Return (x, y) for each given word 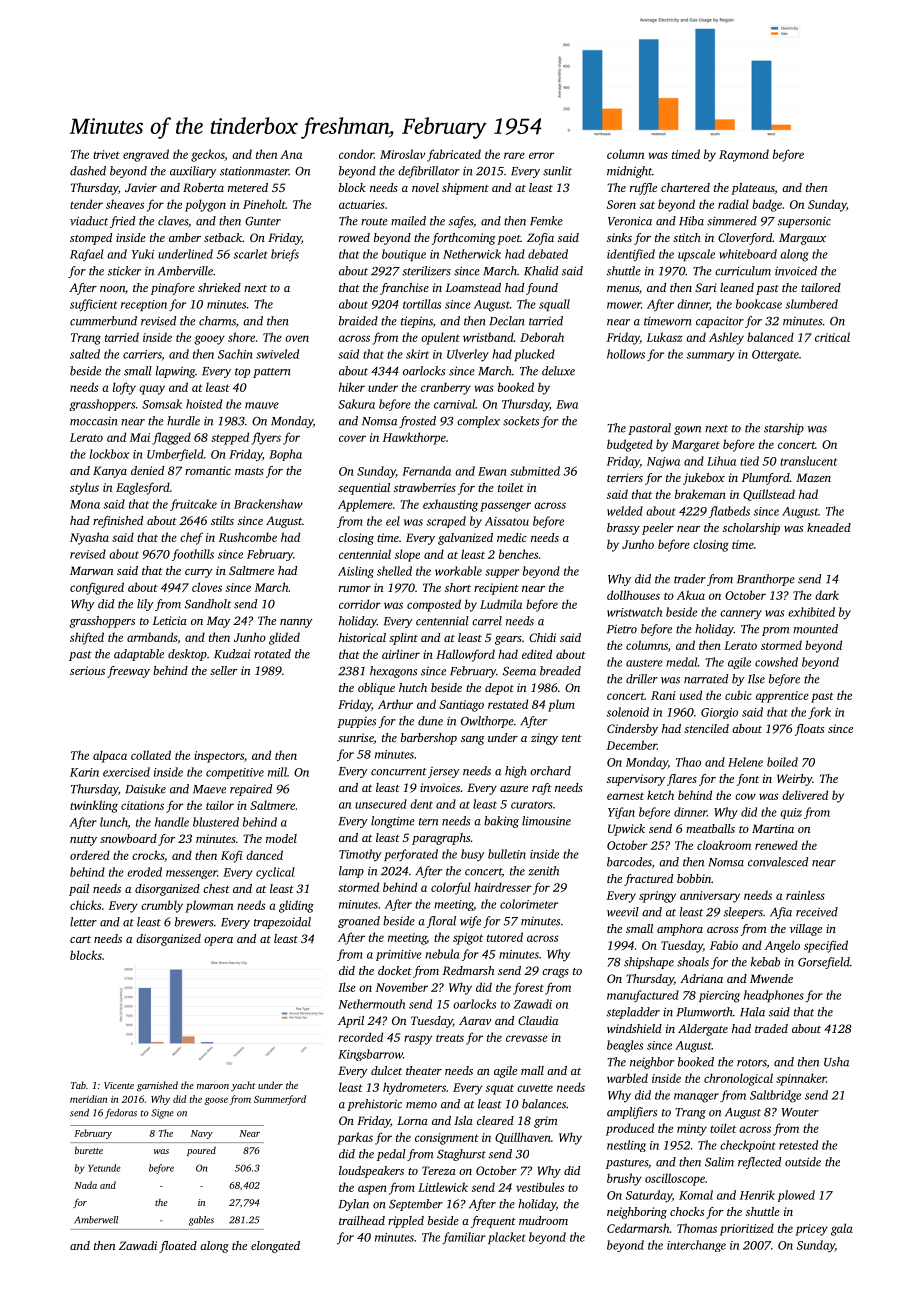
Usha (836, 1062)
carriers (142, 355)
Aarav (475, 1020)
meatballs (710, 828)
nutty (83, 841)
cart (80, 939)
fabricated (454, 155)
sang (473, 740)
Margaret (696, 446)
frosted (417, 422)
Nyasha (89, 538)
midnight (629, 172)
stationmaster (254, 171)
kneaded (829, 527)
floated (178, 1247)
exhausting (450, 505)
